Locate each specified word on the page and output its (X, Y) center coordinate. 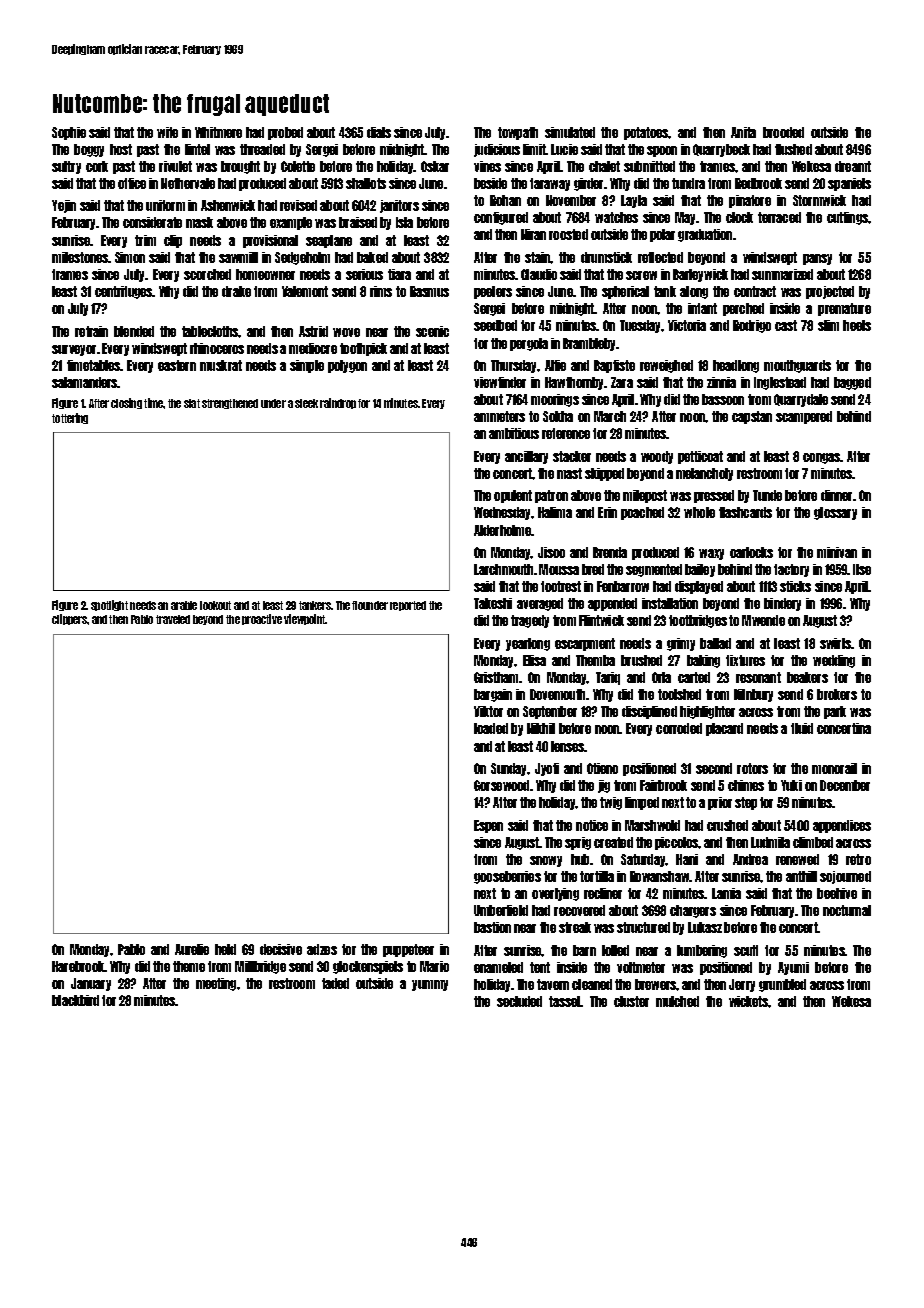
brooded (783, 132)
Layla (634, 201)
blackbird (75, 1000)
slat (192, 403)
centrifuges (124, 292)
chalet (604, 166)
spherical (625, 292)
